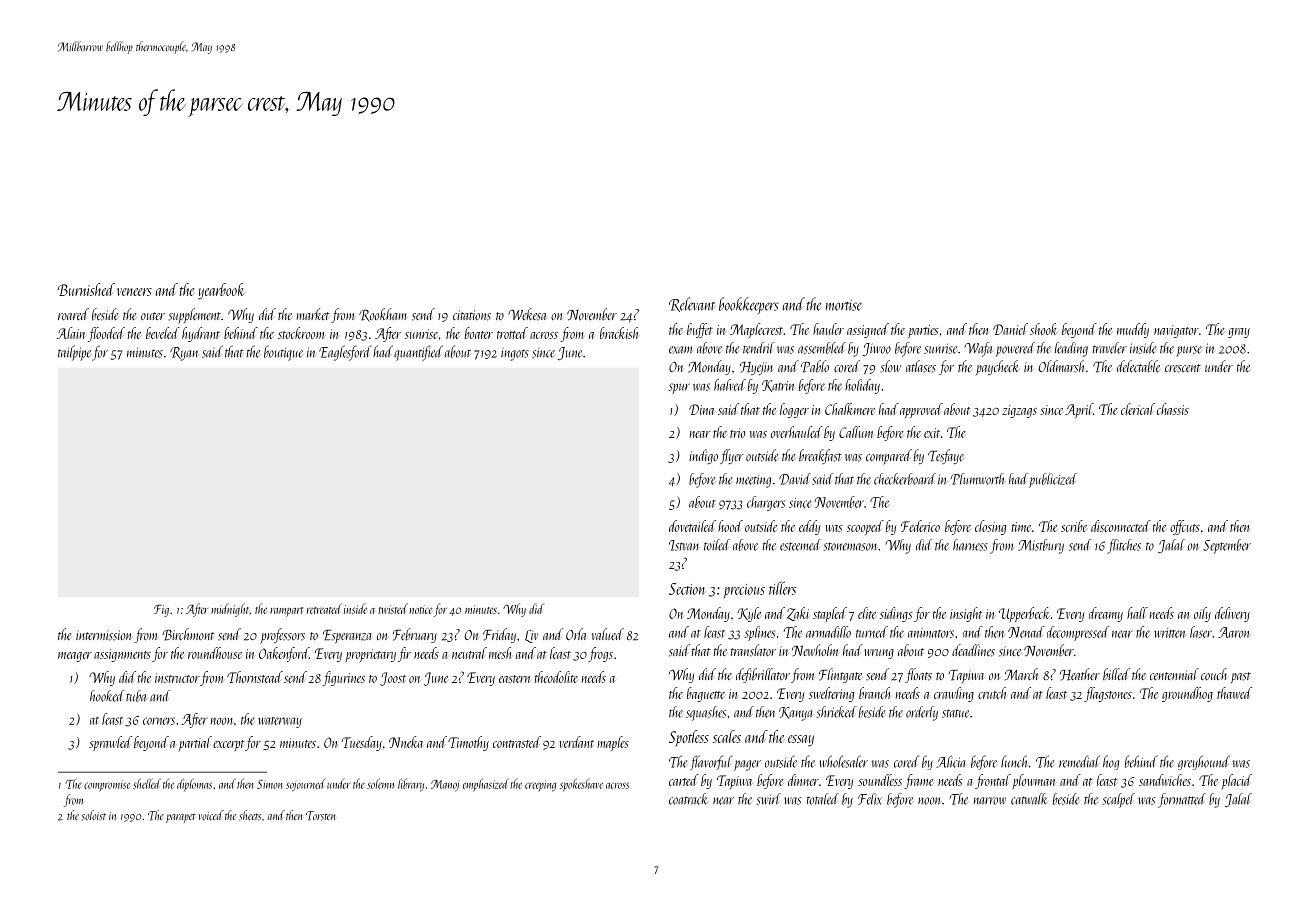  Describe the element at coordinates (918, 675) in the screenshot. I see `floats` at that location.
